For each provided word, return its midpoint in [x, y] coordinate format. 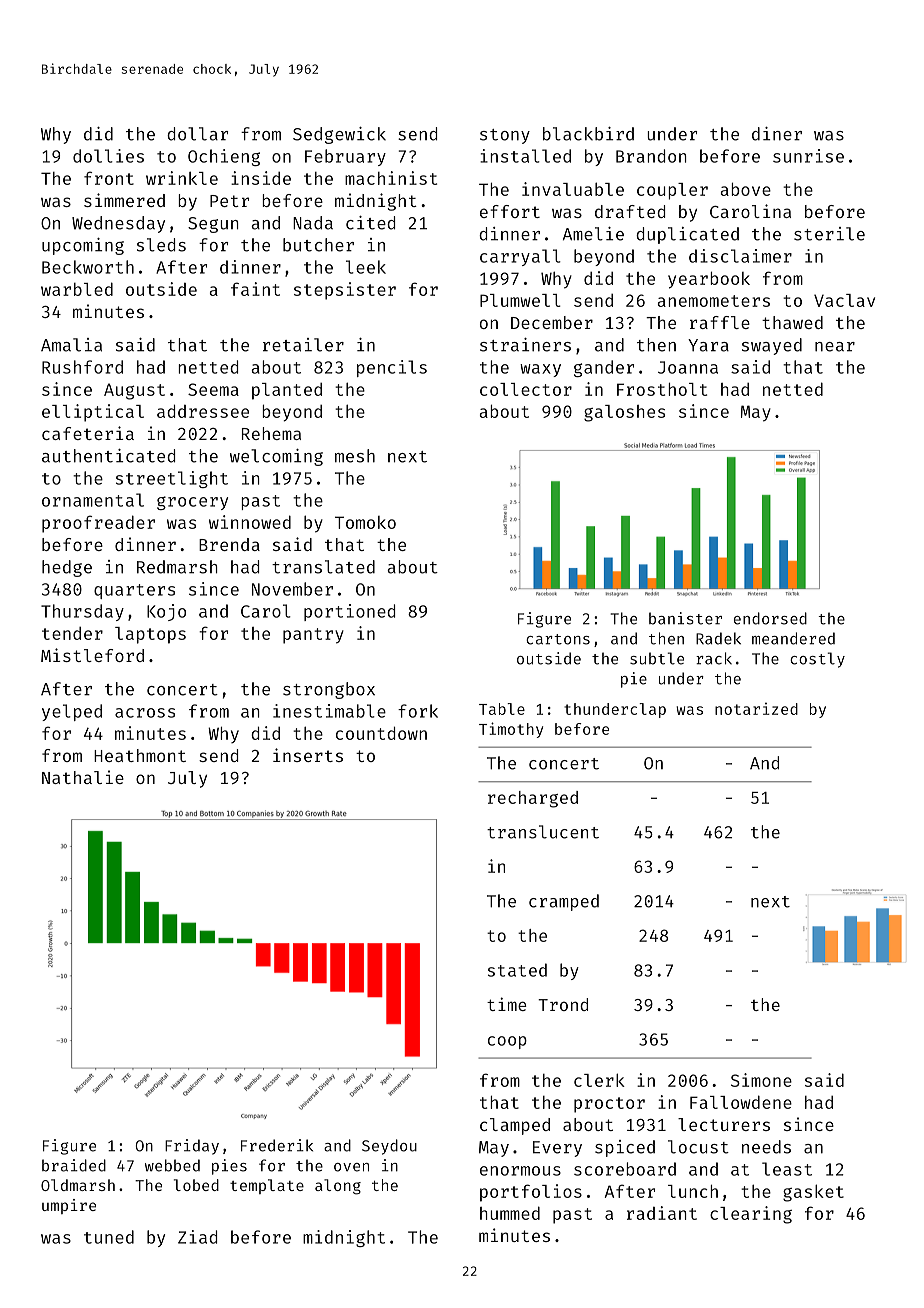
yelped [72, 712]
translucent [543, 832]
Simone [761, 1080]
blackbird [588, 134]
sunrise [808, 156]
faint [255, 289]
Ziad [197, 1237]
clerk [599, 1080]
